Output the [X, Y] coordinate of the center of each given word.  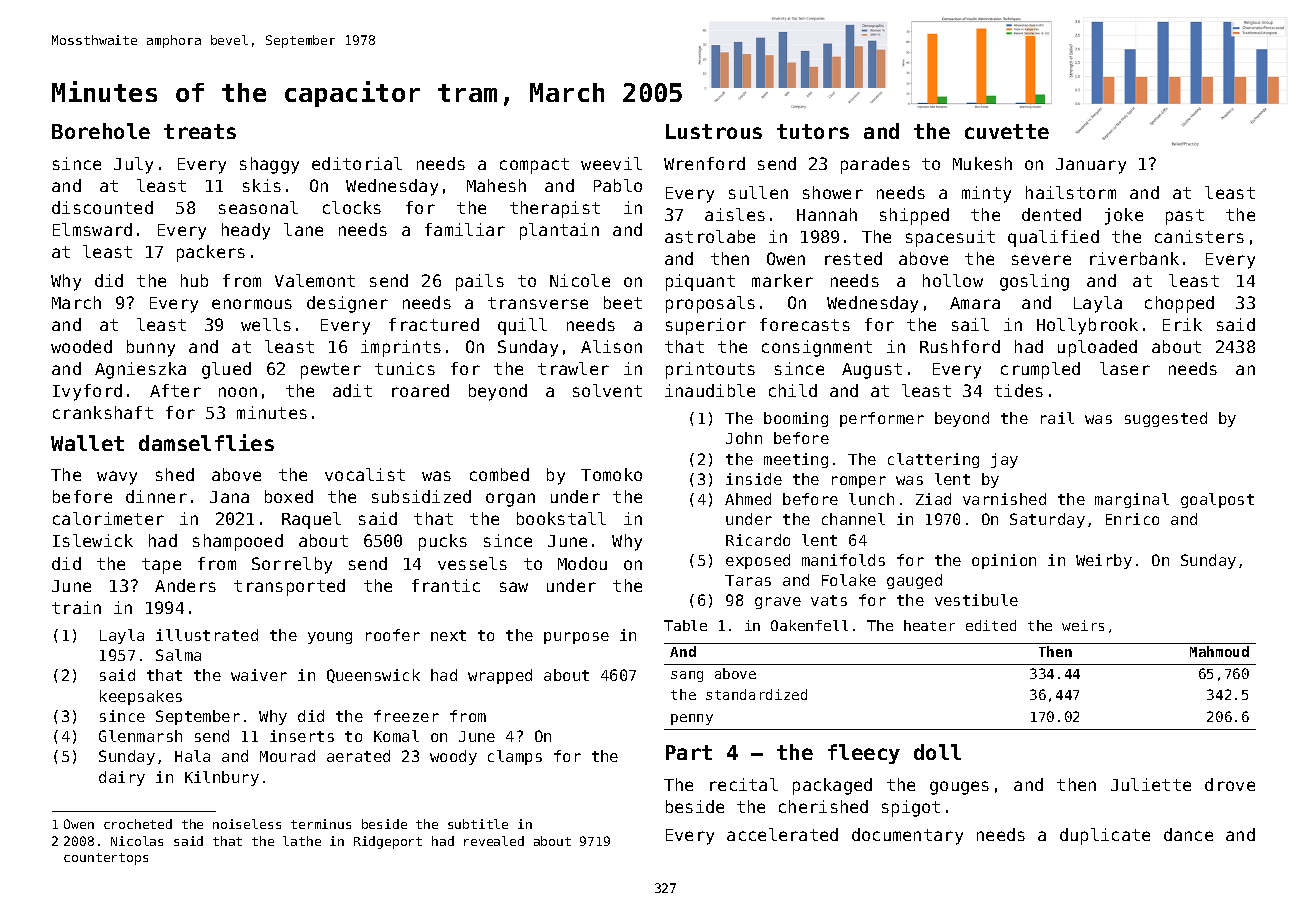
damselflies [206, 442]
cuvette [1007, 131]
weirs [1083, 625]
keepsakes [141, 697]
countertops [106, 859]
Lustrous [714, 131]
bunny [151, 348]
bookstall [561, 518]
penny [692, 719]
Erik [1182, 324]
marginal [1132, 500]
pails [480, 282]
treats [200, 131]
